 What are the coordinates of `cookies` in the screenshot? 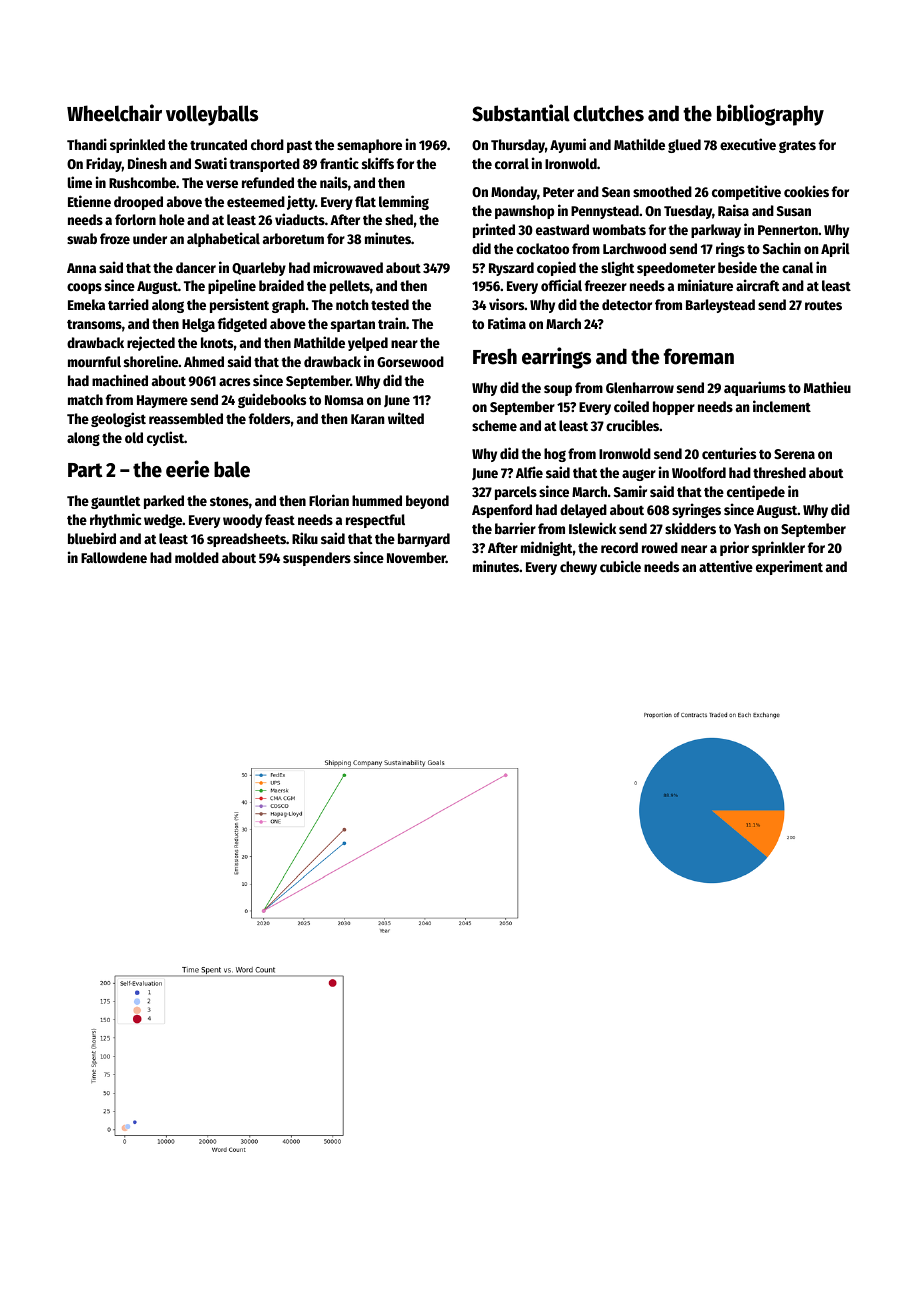 It's located at (806, 191).
